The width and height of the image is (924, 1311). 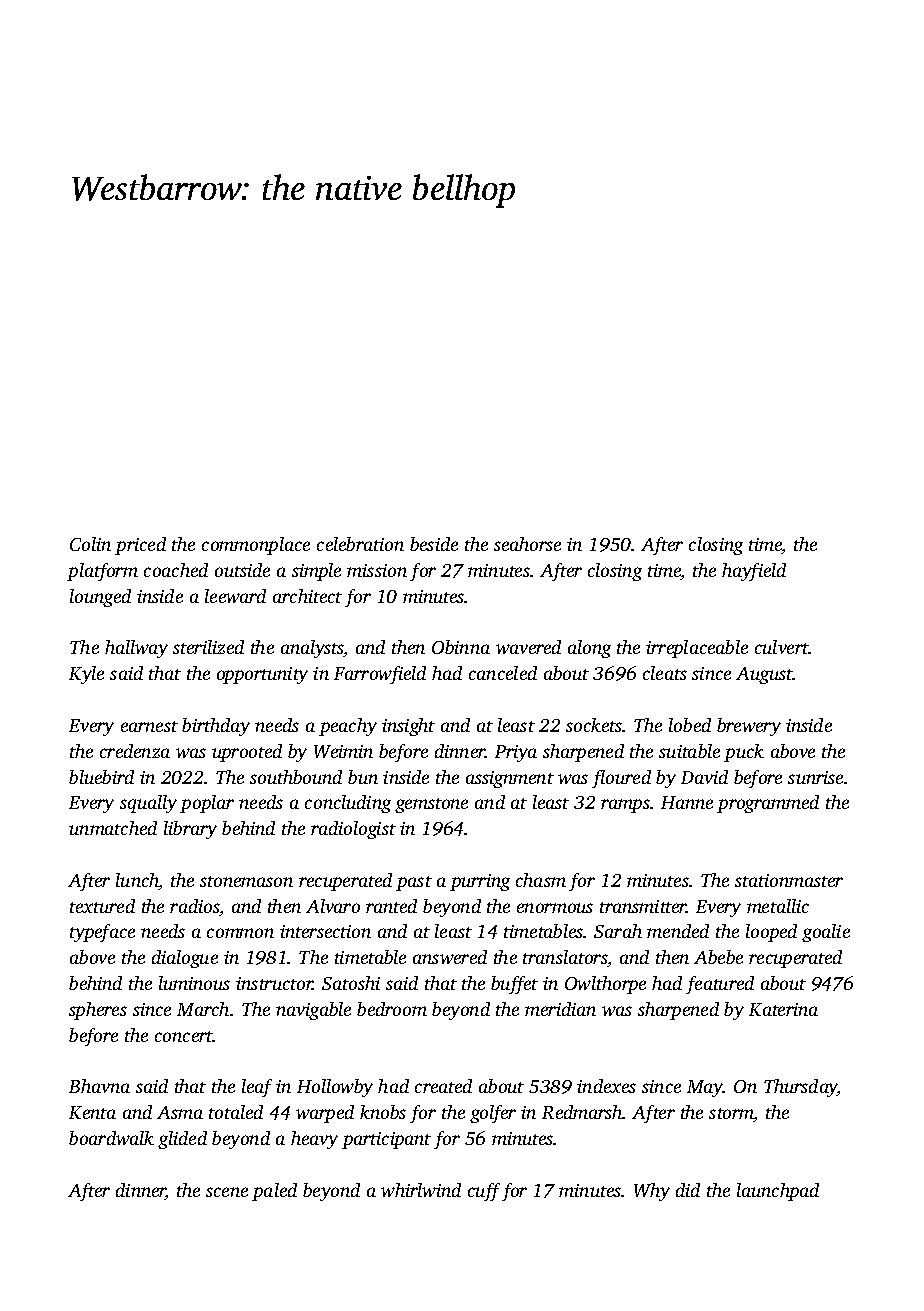 What do you see at coordinates (582, 1112) in the image?
I see `Redmarsh` at bounding box center [582, 1112].
